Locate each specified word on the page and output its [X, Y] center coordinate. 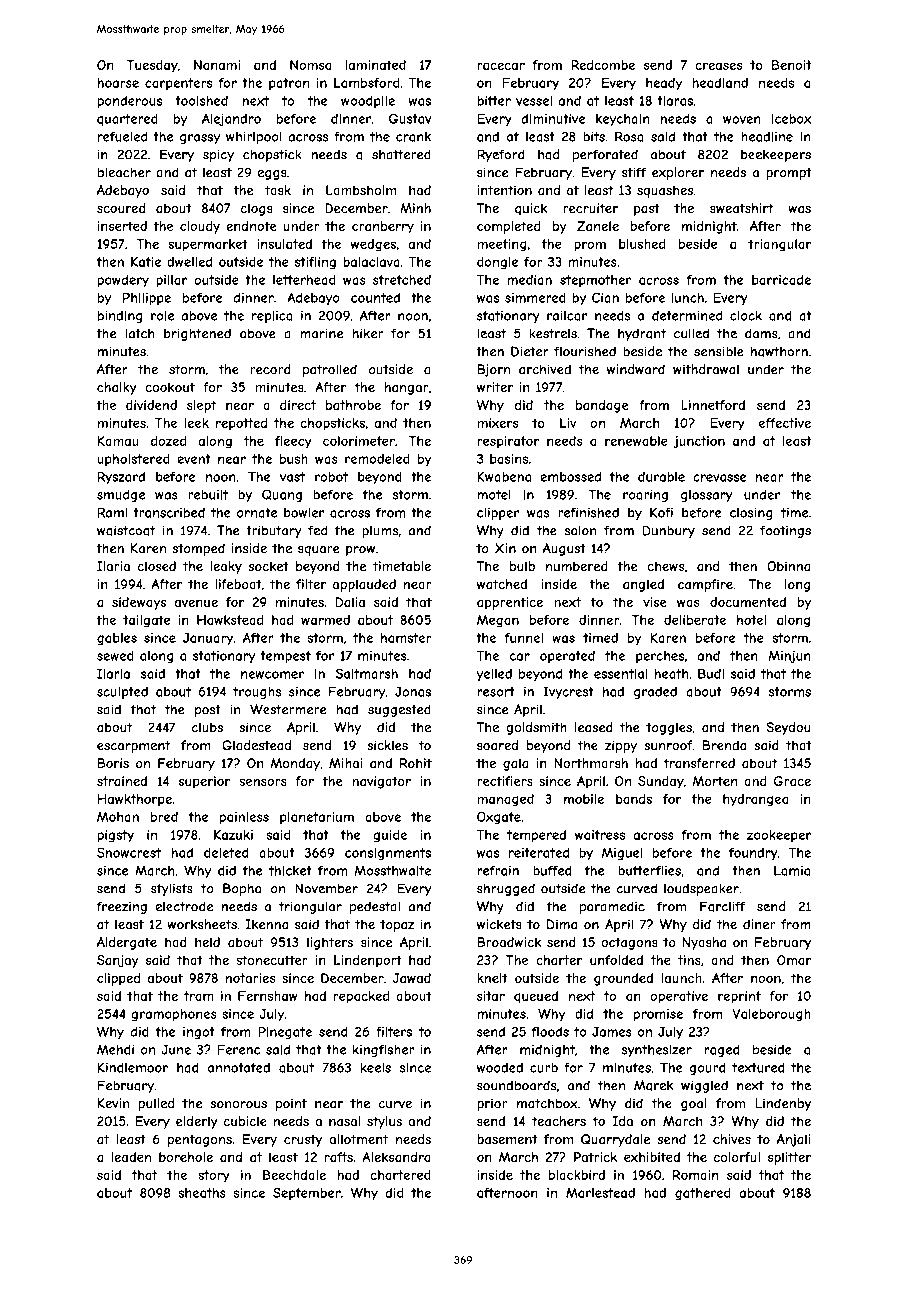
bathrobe [353, 405]
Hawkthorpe [135, 800]
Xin [505, 548]
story [214, 1176]
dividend [151, 405]
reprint [739, 997]
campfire [705, 585]
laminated [376, 65]
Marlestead [600, 1193]
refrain [498, 870]
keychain [623, 120]
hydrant [642, 334]
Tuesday [152, 66]
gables [117, 639]
